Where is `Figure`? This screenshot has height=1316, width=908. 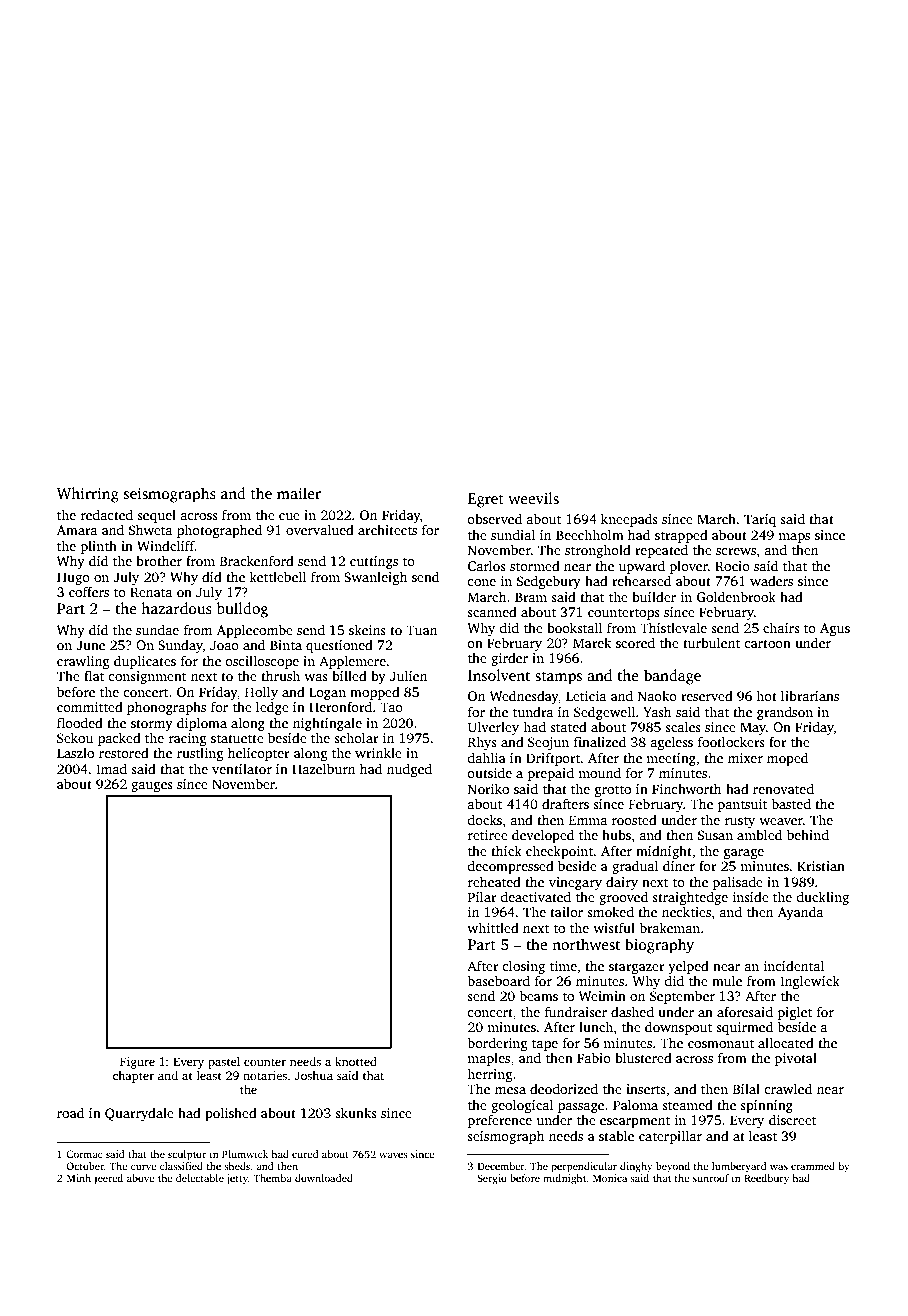 Figure is located at coordinates (137, 1063).
